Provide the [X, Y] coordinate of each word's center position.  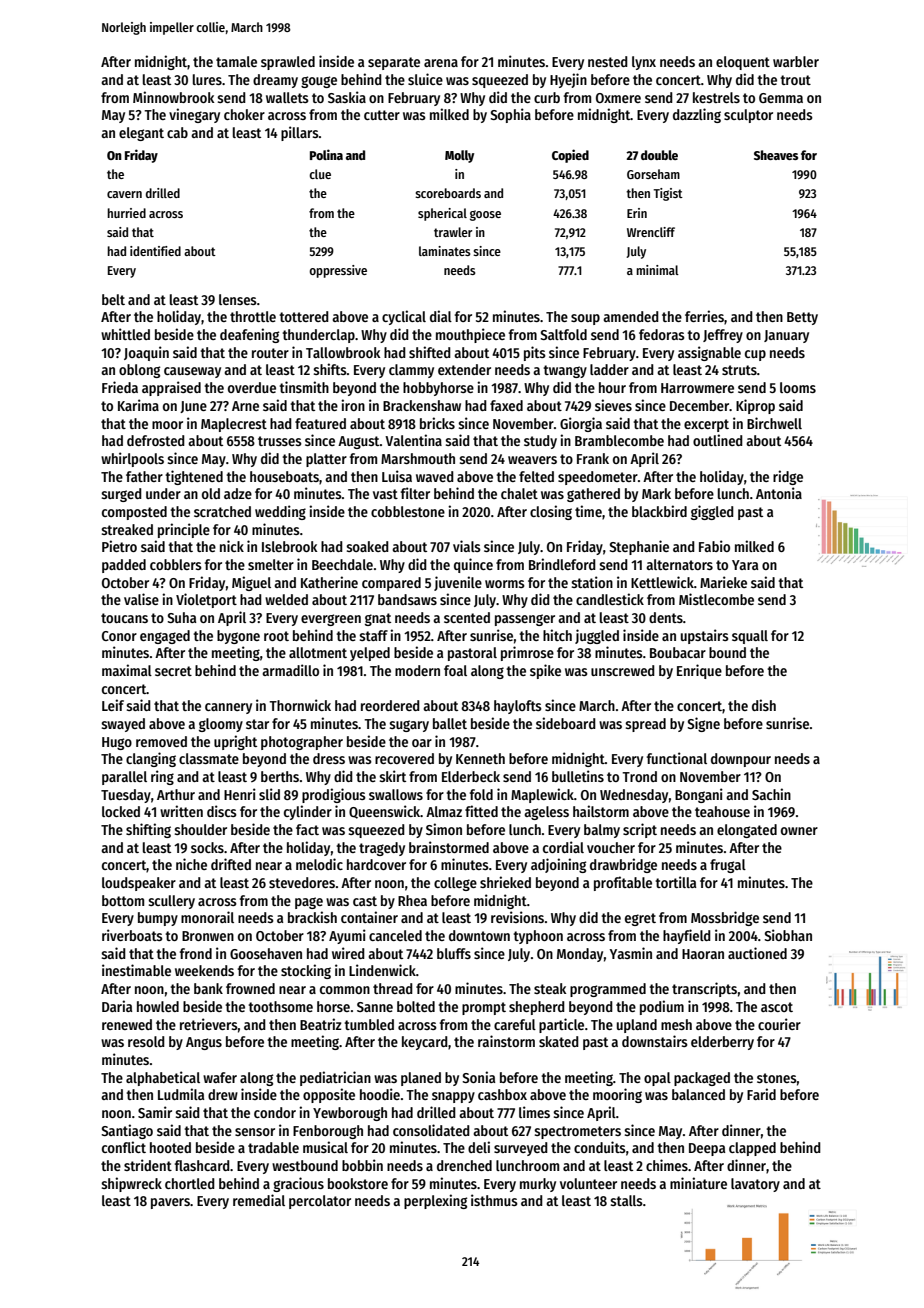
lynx [644, 63]
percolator [320, 1202]
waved [435, 476]
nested [608, 61]
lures [207, 79]
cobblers [176, 564]
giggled [712, 512]
